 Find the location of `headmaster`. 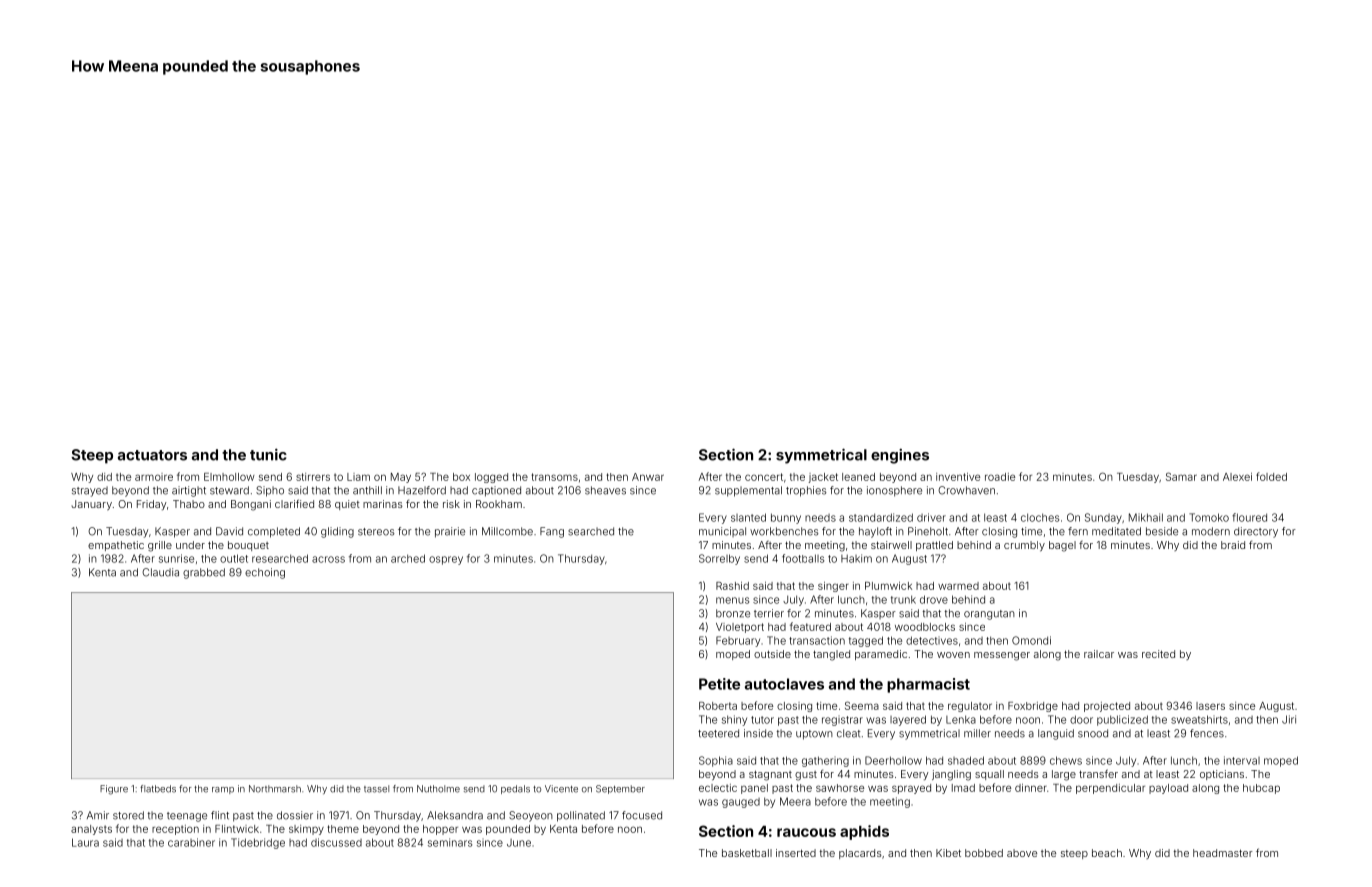

headmaster is located at coordinates (1223, 853).
